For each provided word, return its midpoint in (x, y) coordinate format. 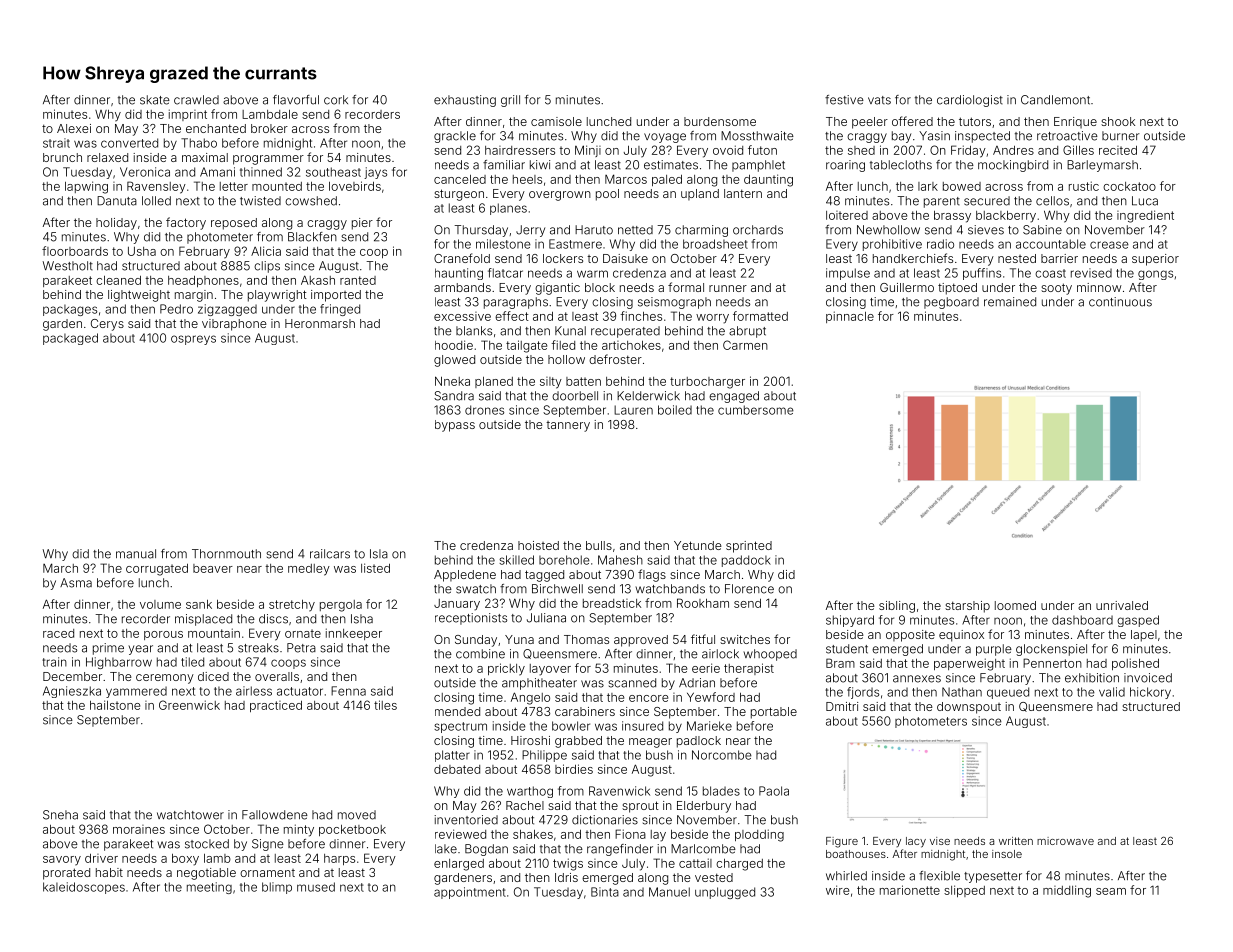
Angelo (530, 698)
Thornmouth (226, 554)
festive (844, 100)
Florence (749, 589)
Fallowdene (275, 815)
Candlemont (1055, 100)
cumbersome (756, 410)
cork (336, 100)
